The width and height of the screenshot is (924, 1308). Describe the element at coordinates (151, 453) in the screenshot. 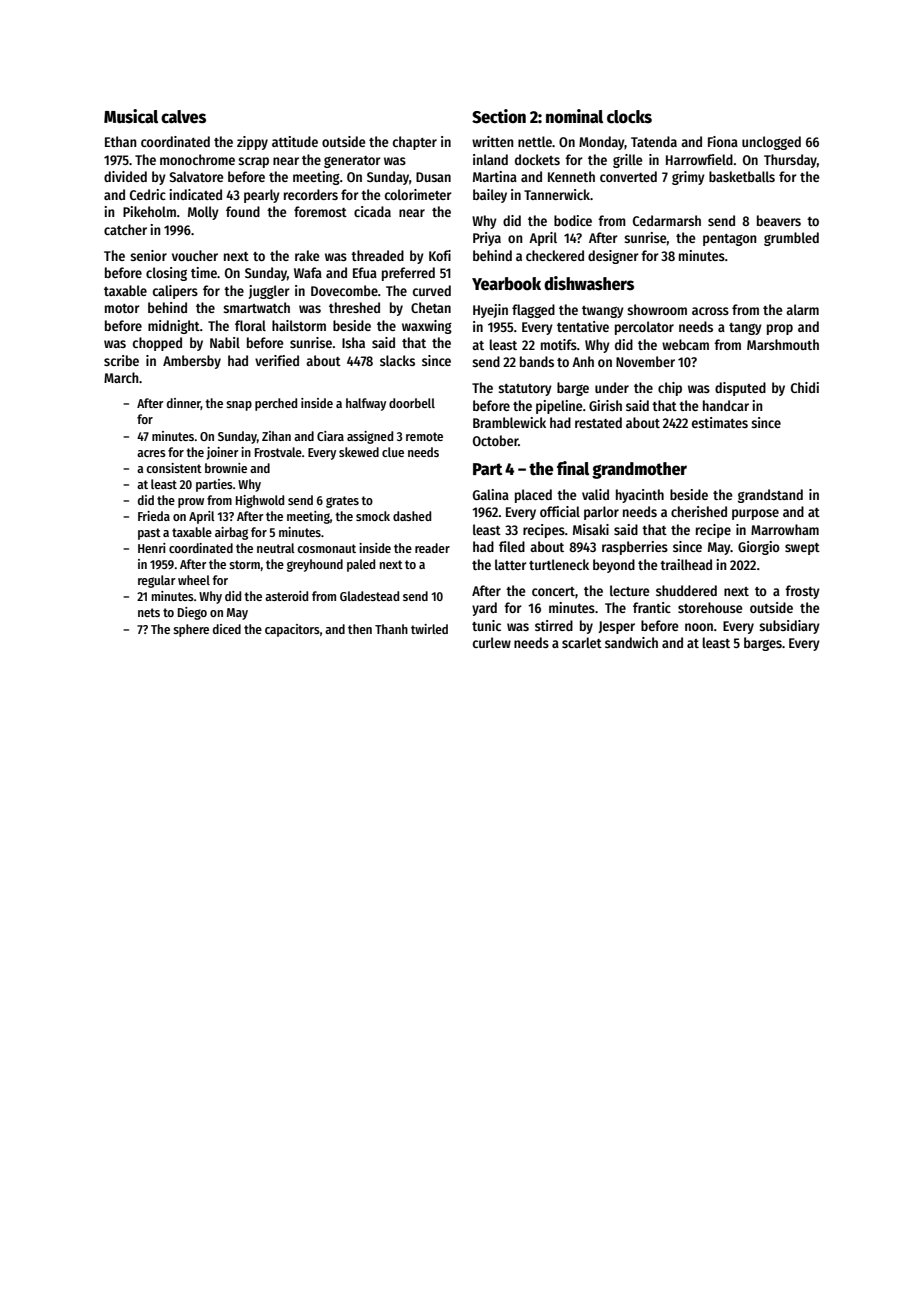

I see `acres` at that location.
